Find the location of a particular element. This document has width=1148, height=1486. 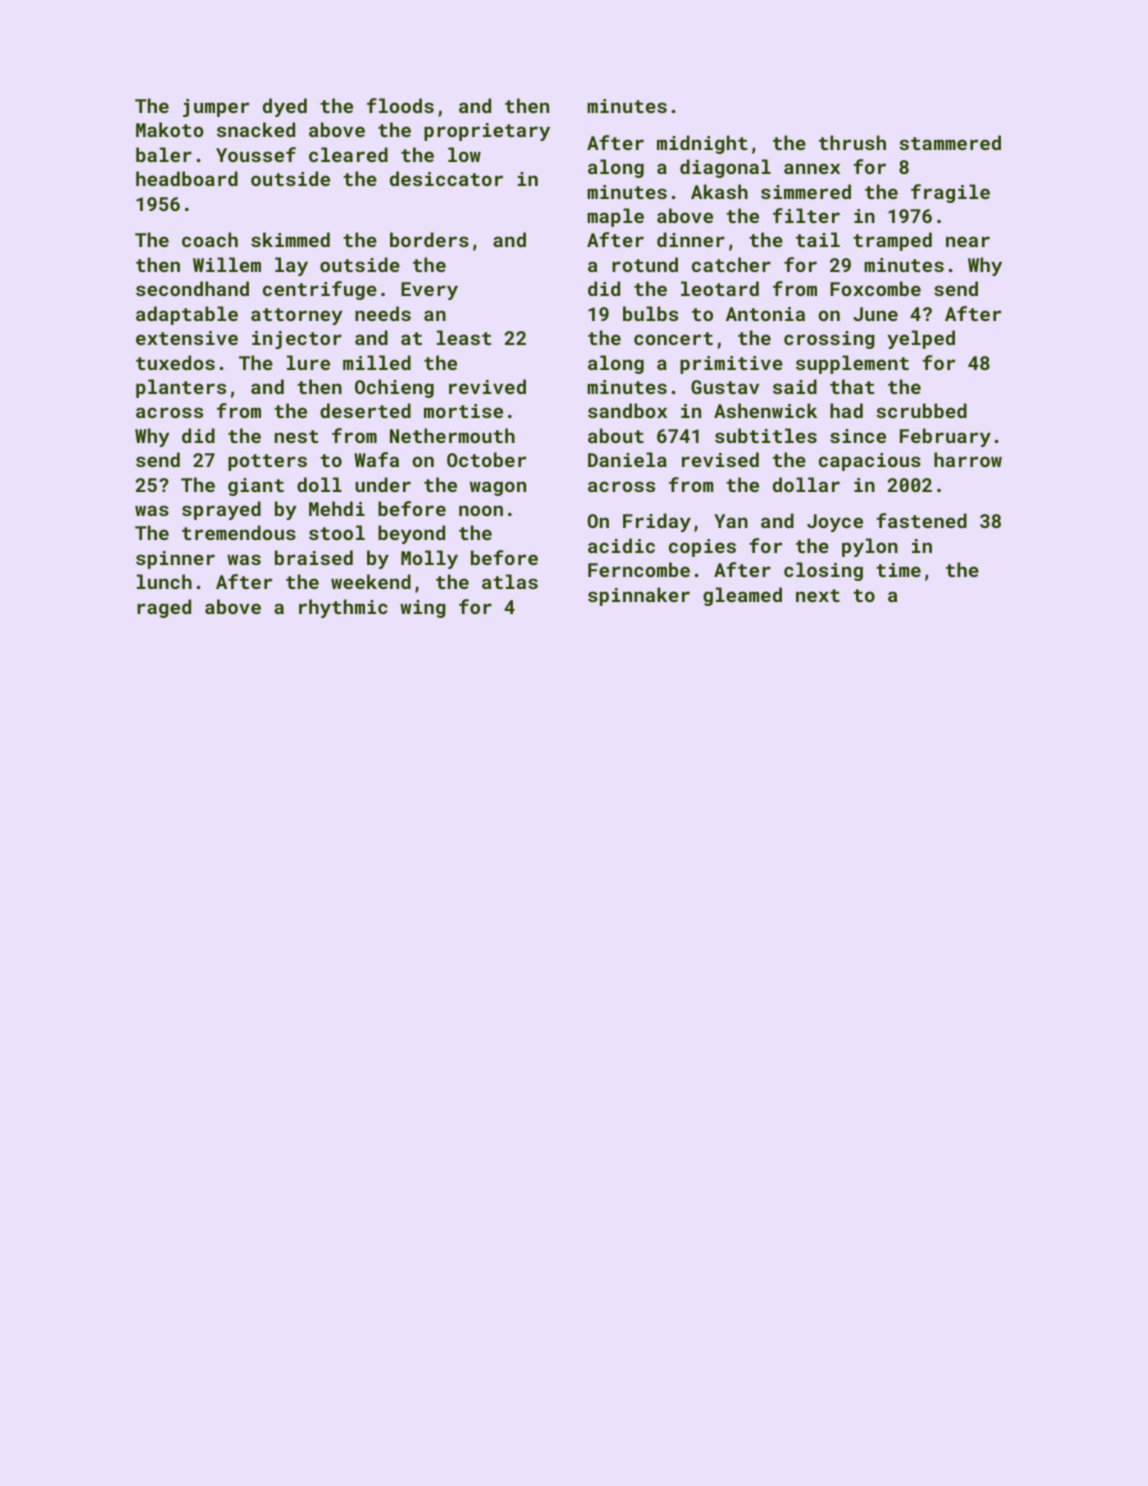

dyed is located at coordinates (285, 107).
